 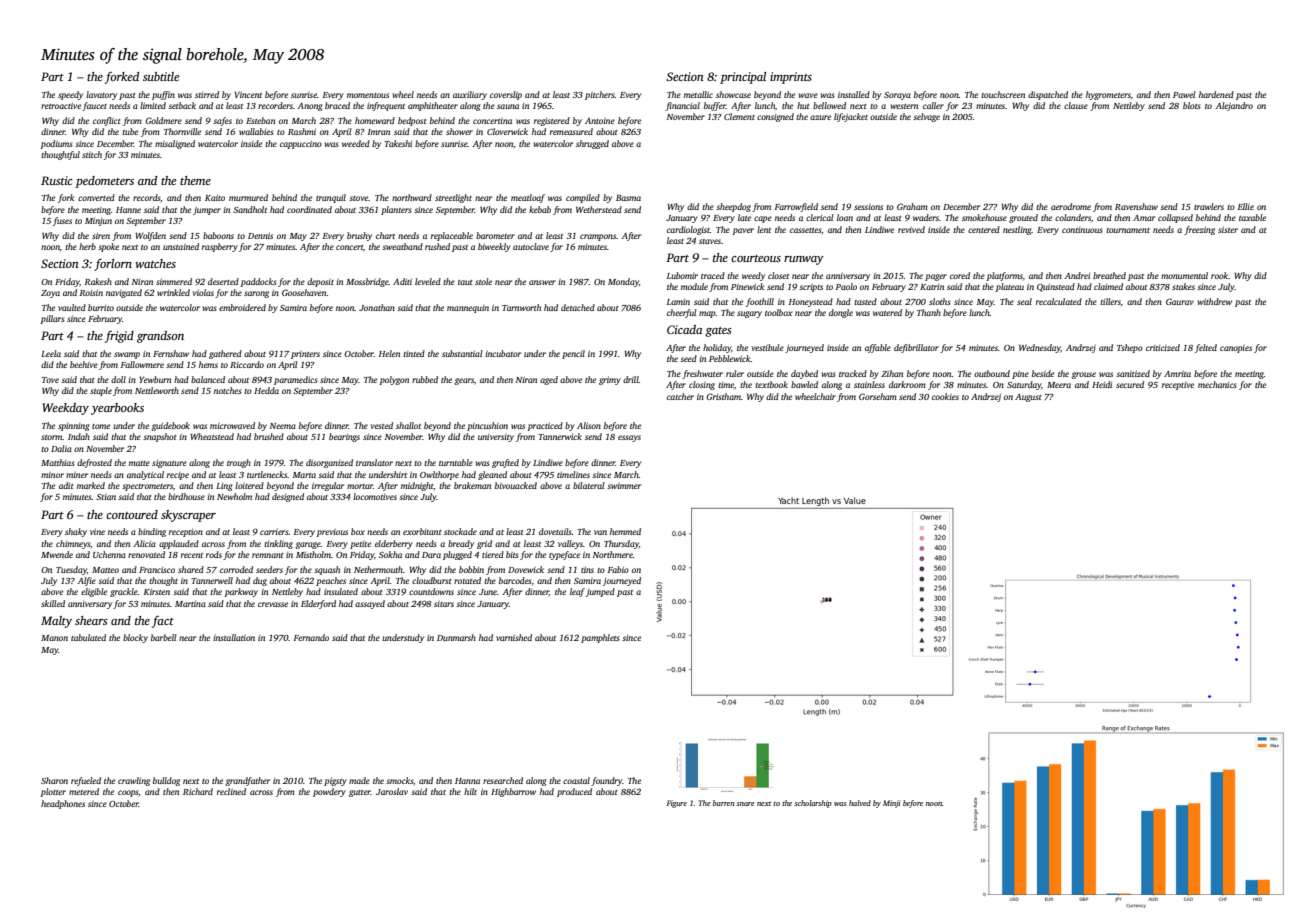 I want to click on Imran, so click(x=379, y=132).
